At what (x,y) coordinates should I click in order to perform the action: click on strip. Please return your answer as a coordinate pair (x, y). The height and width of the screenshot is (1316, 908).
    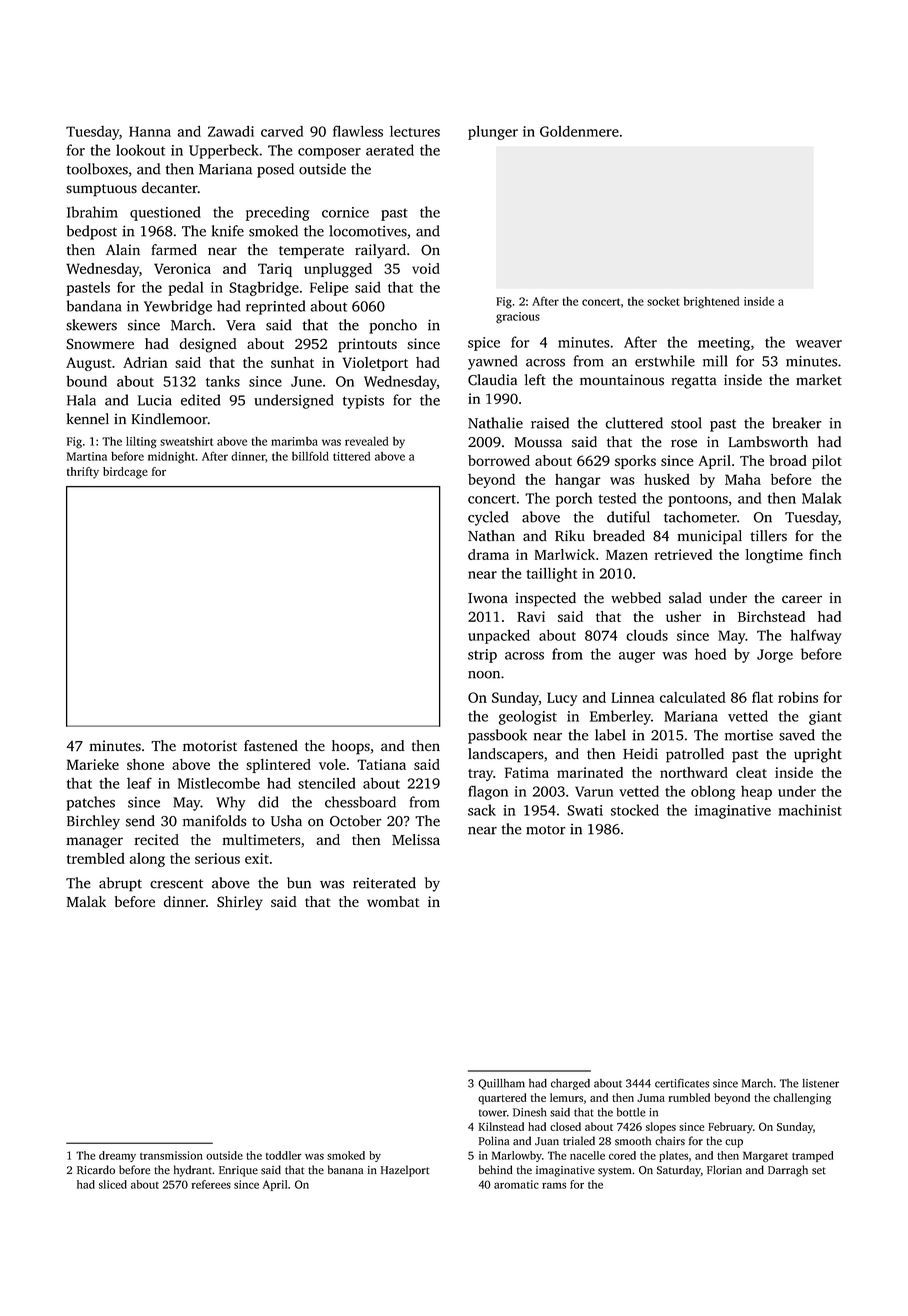
    Looking at the image, I should click on (482, 656).
